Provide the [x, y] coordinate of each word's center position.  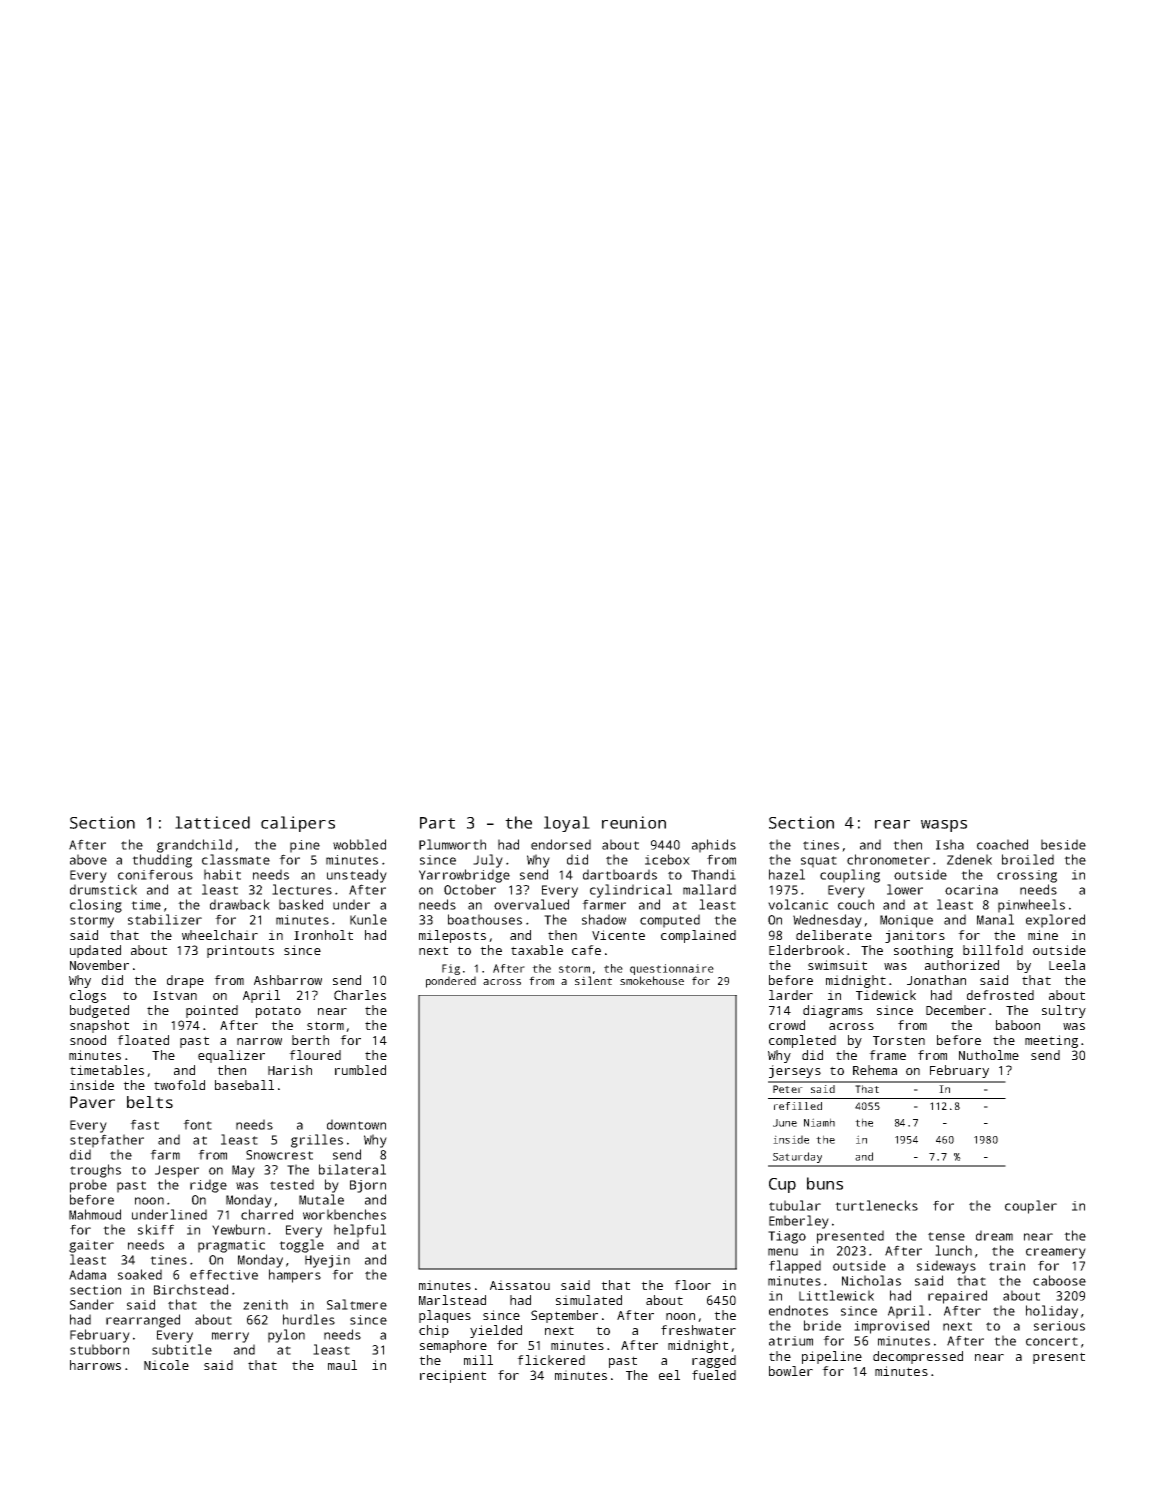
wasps [944, 826]
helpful [360, 1231]
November [99, 965]
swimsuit [837, 965]
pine [305, 846]
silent [593, 980]
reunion [634, 822]
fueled [714, 1375]
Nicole [166, 1365]
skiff [156, 1229]
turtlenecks [876, 1205]
